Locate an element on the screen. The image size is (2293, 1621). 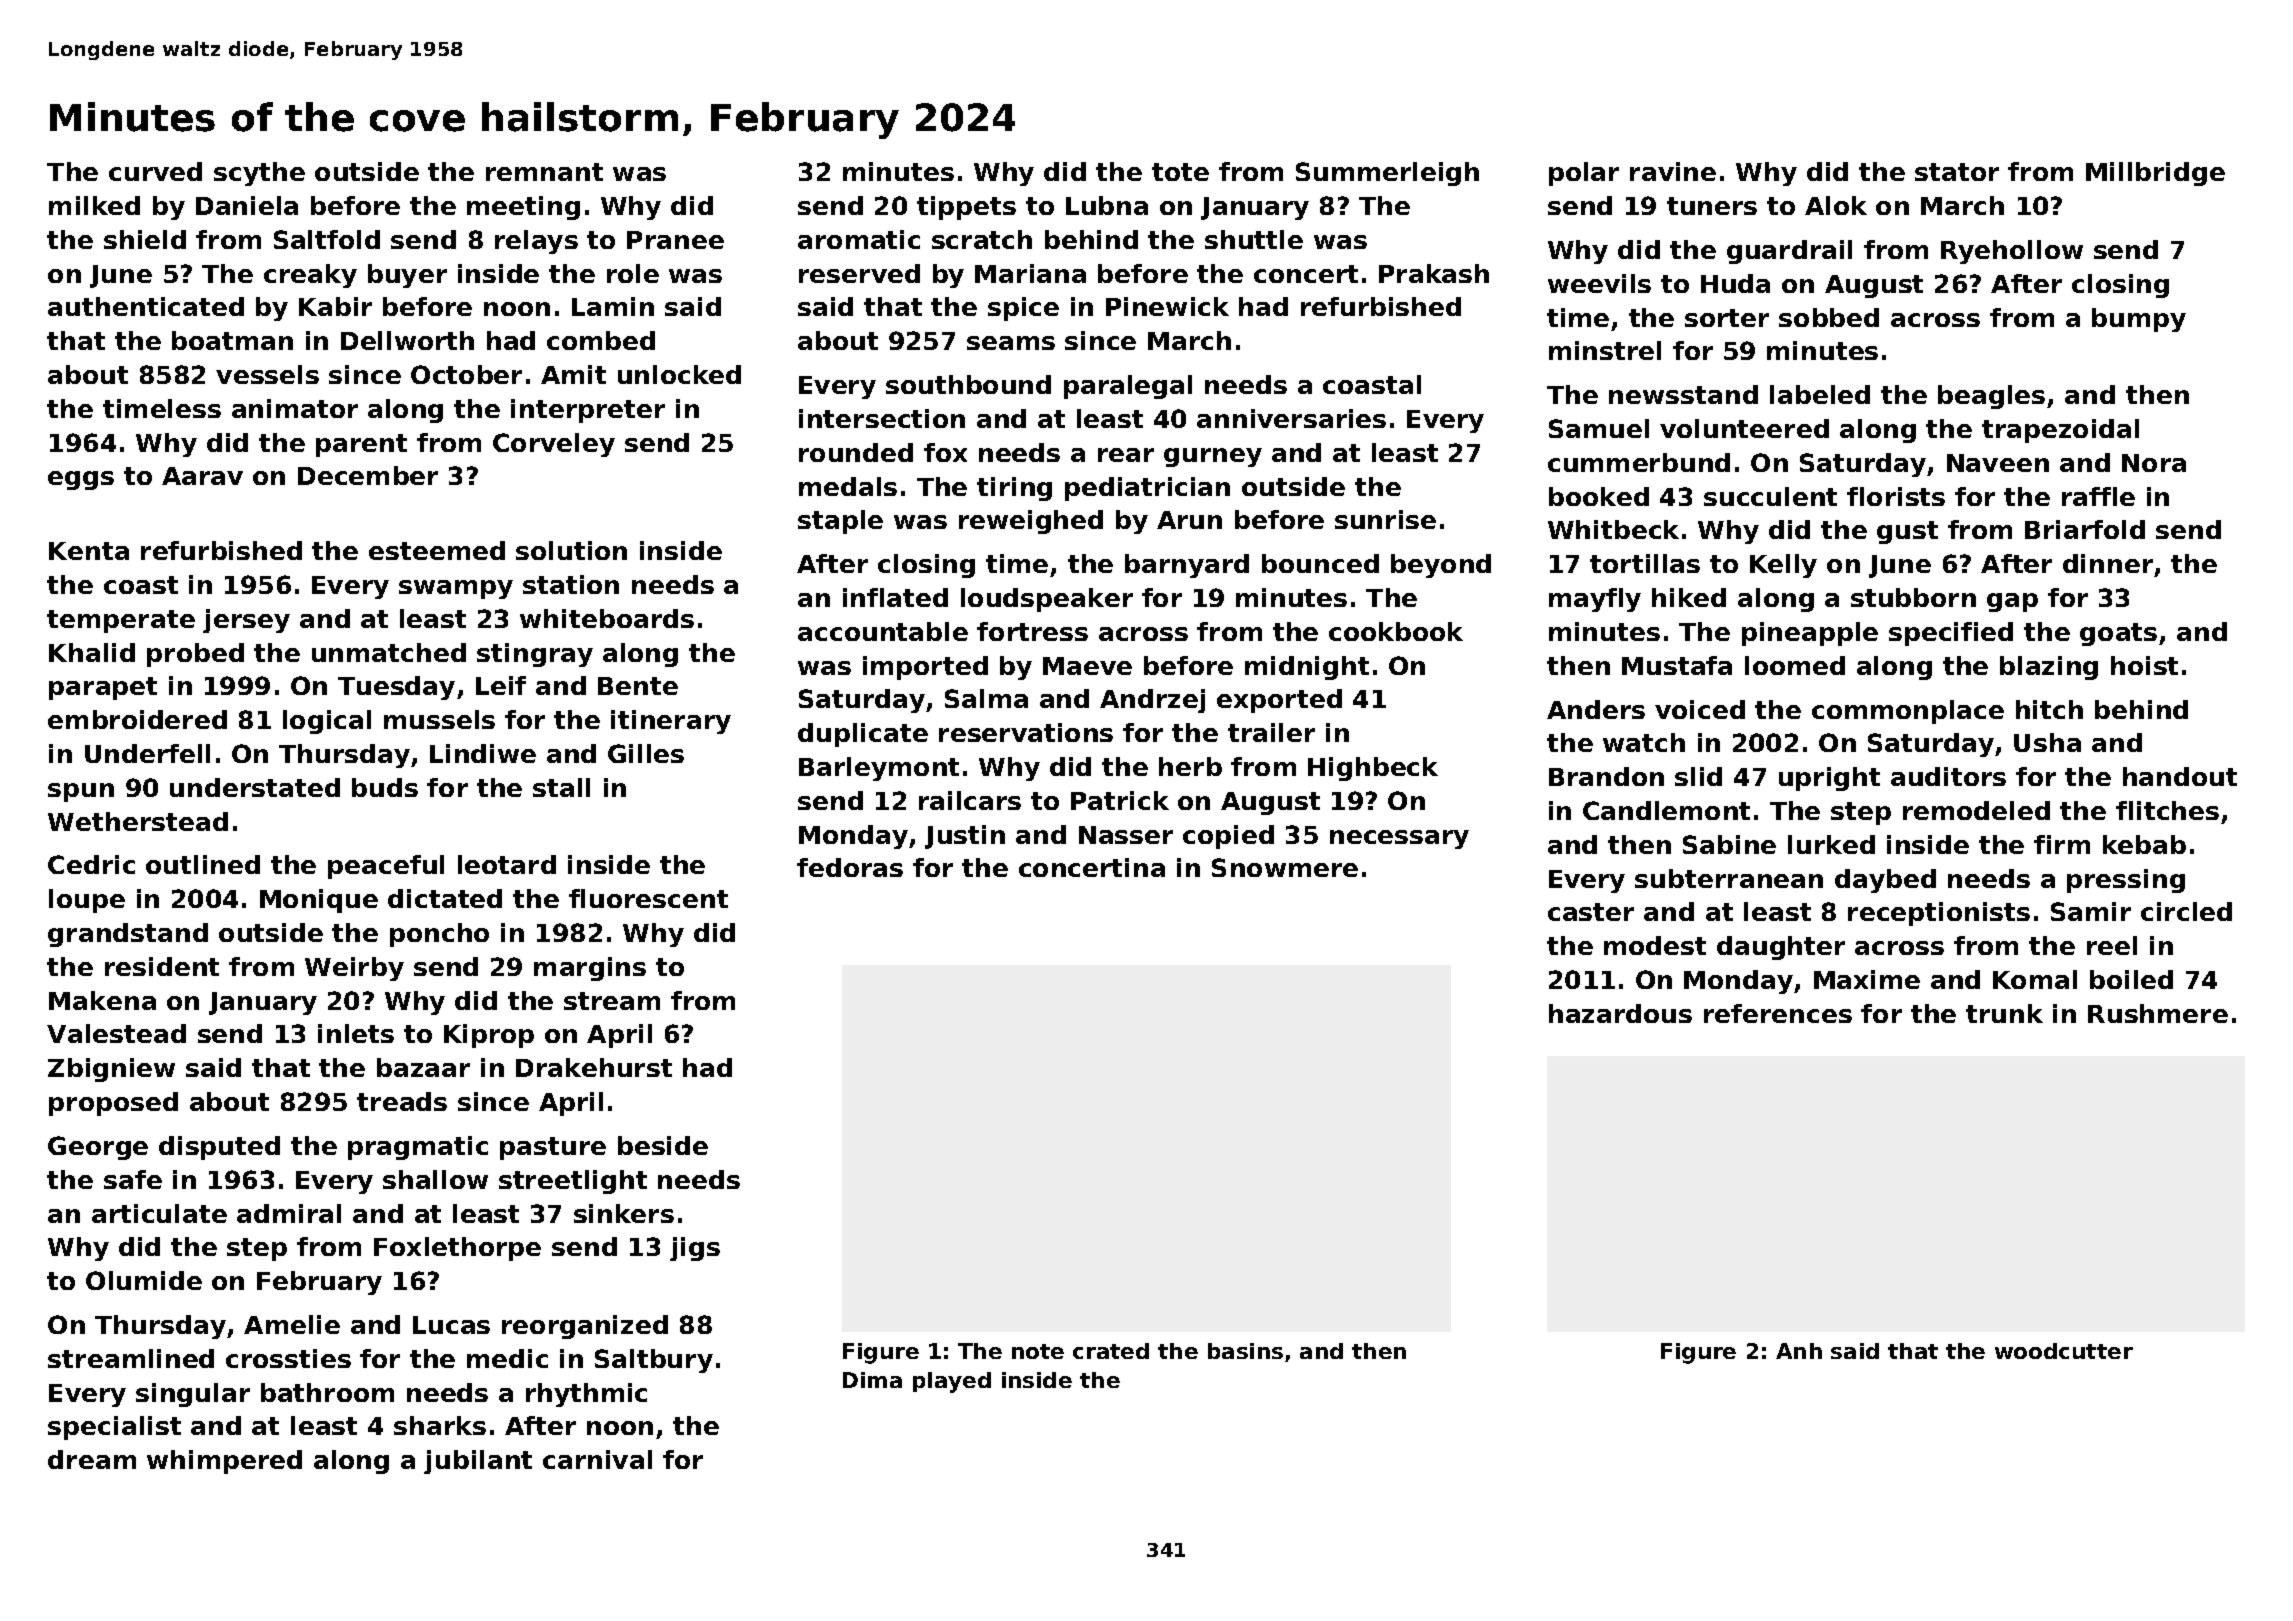
Cedric is located at coordinates (91, 864).
